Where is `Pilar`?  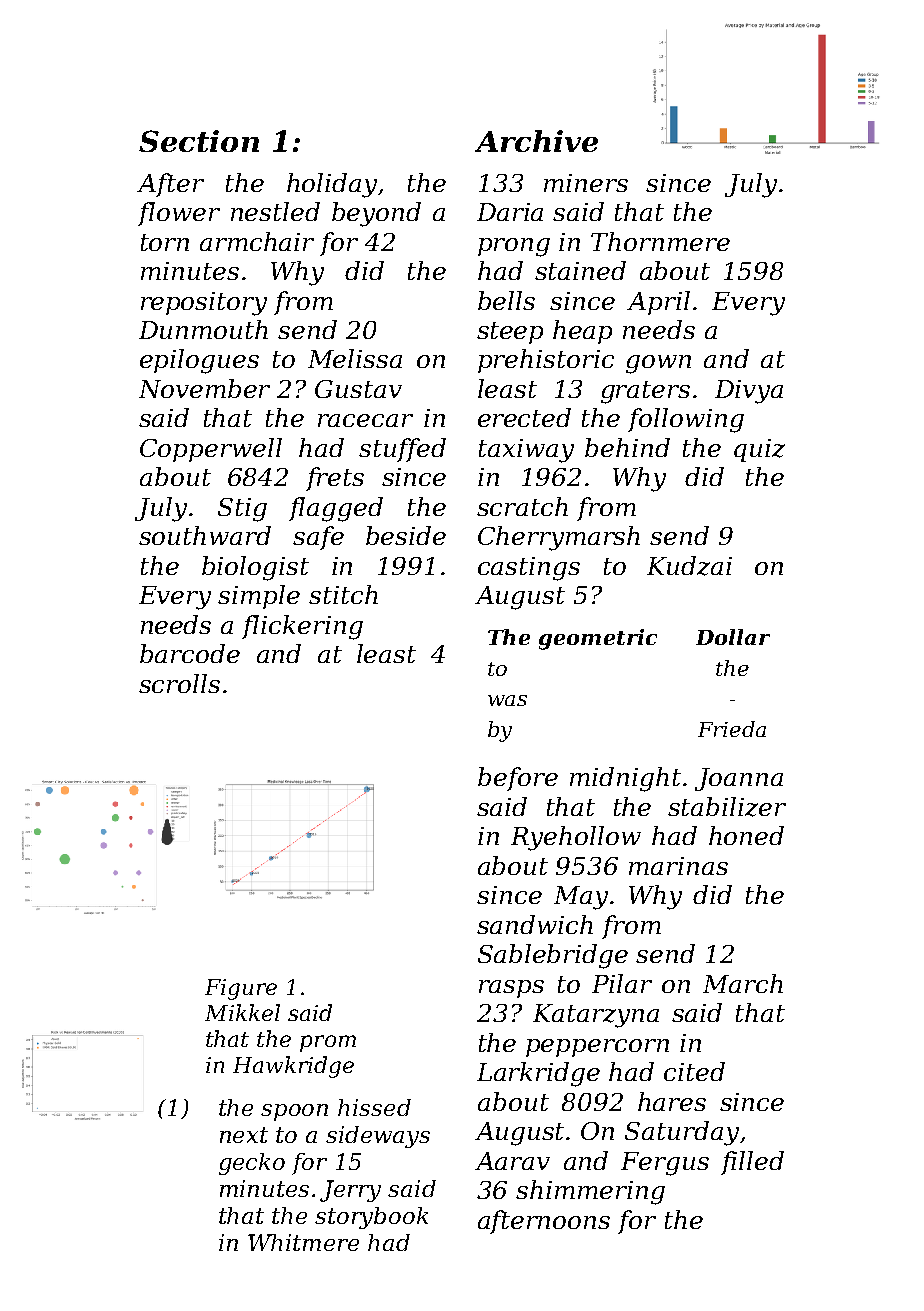 Pilar is located at coordinates (622, 983).
